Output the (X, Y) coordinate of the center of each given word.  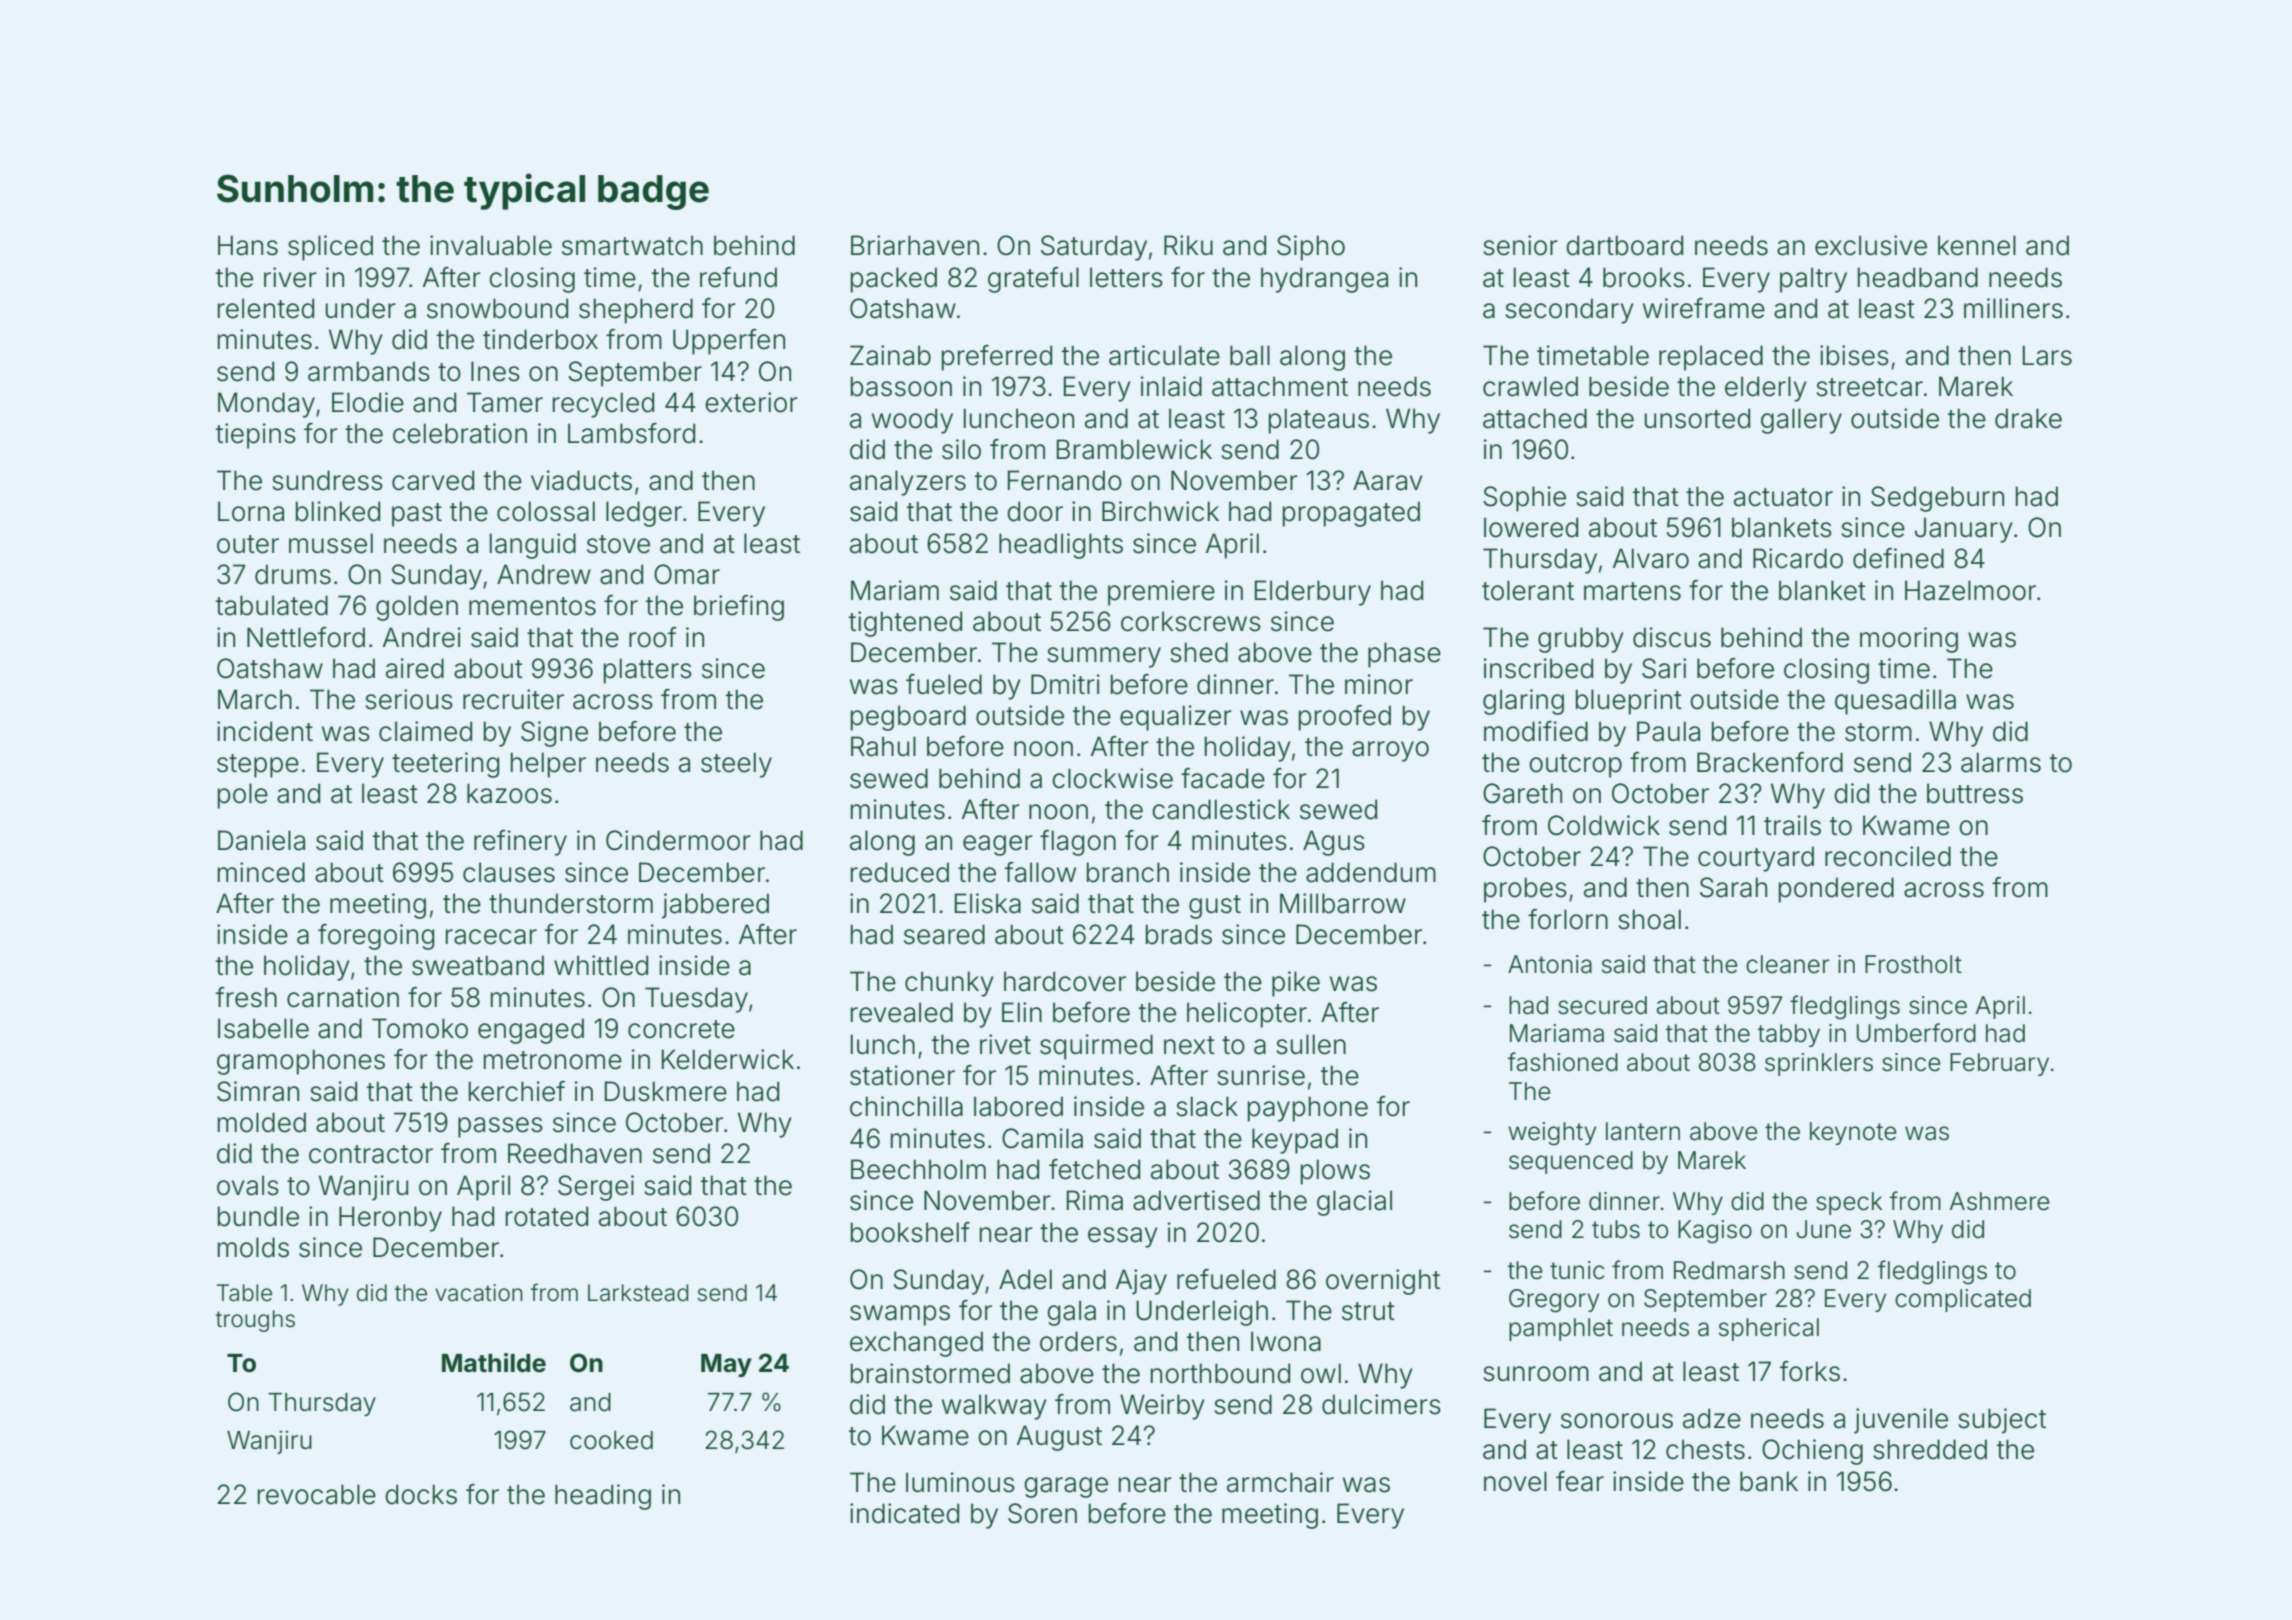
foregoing (376, 937)
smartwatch (632, 245)
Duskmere (666, 1091)
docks (421, 1494)
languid (533, 546)
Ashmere (1999, 1201)
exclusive (1871, 245)
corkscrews (1191, 621)
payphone (1308, 1109)
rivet (1005, 1044)
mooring (1909, 640)
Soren (1042, 1513)
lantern (1643, 1131)
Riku (1188, 245)
